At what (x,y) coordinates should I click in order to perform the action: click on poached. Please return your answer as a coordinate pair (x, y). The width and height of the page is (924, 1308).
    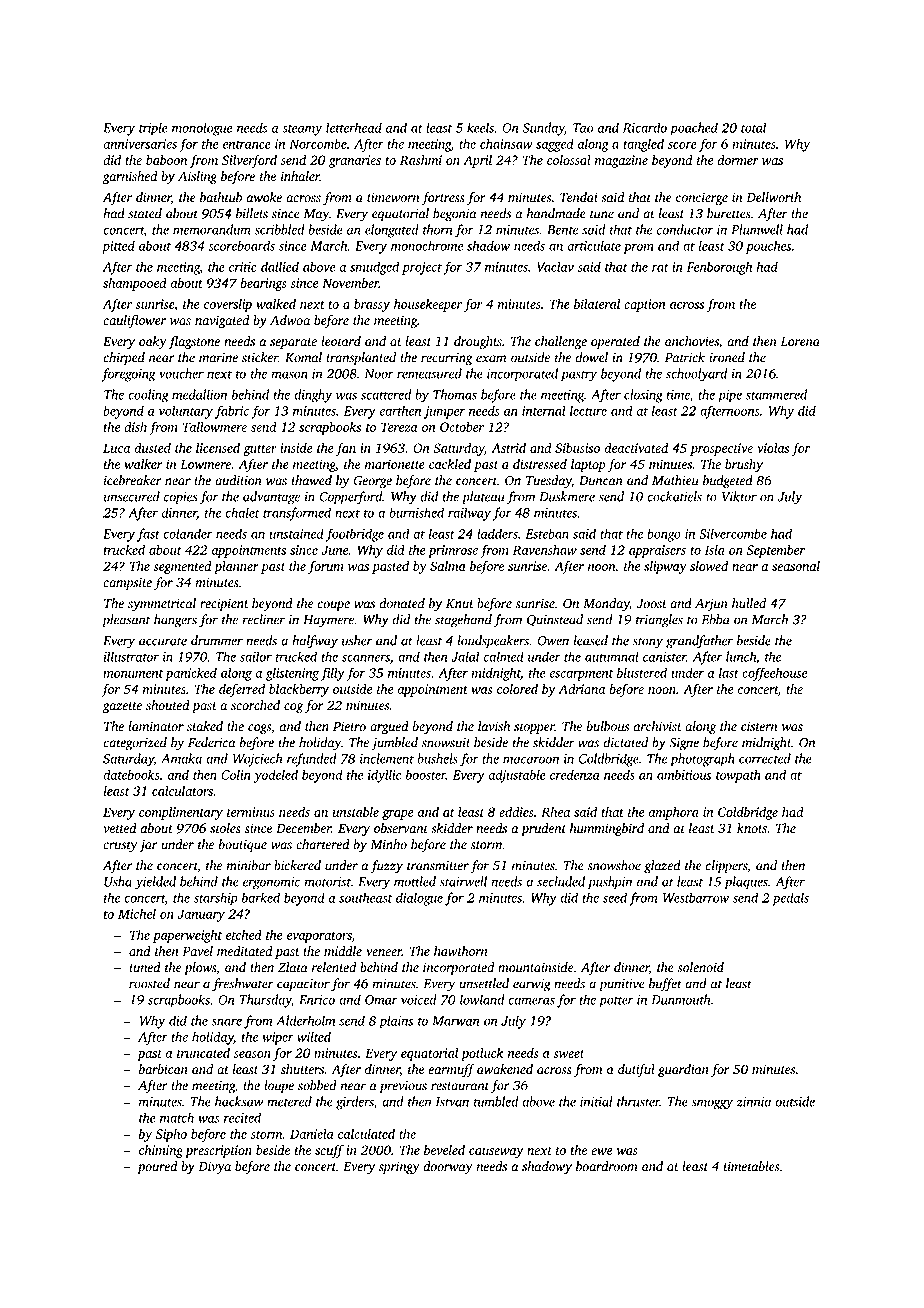
    Looking at the image, I should click on (694, 129).
